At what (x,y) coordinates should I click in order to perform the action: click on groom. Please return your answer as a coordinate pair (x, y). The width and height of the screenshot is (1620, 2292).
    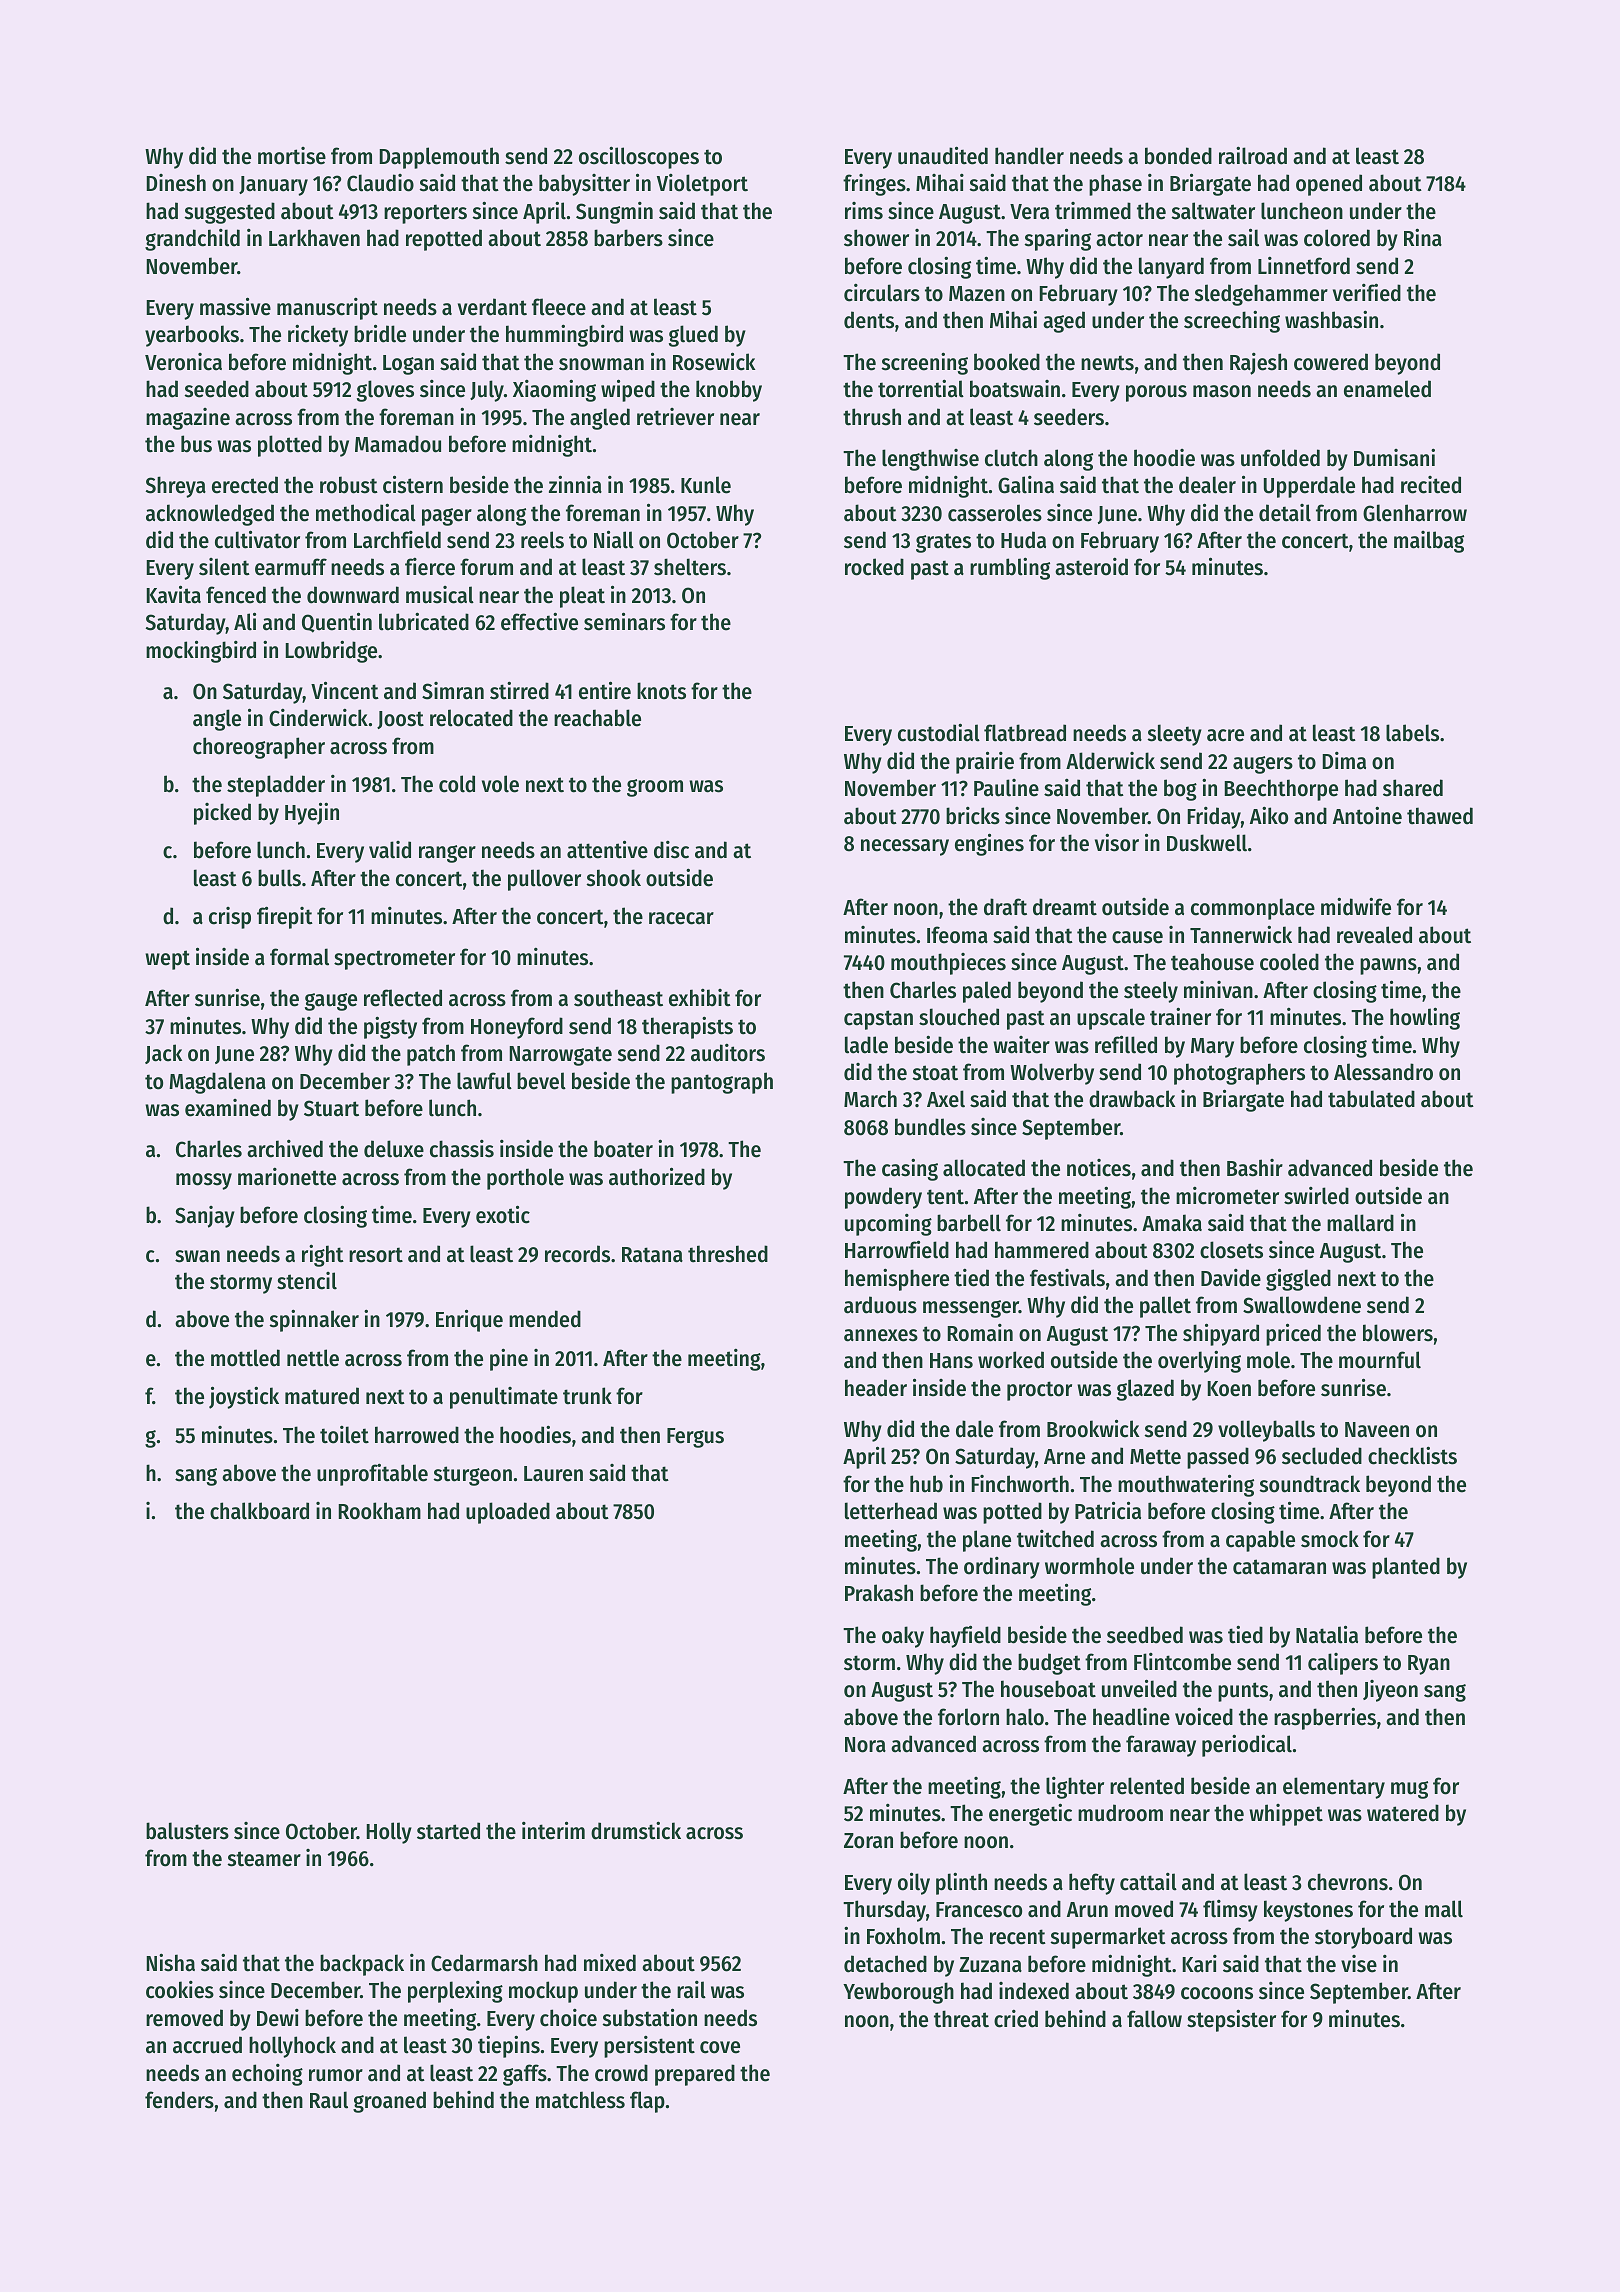
    Looking at the image, I should click on (655, 788).
